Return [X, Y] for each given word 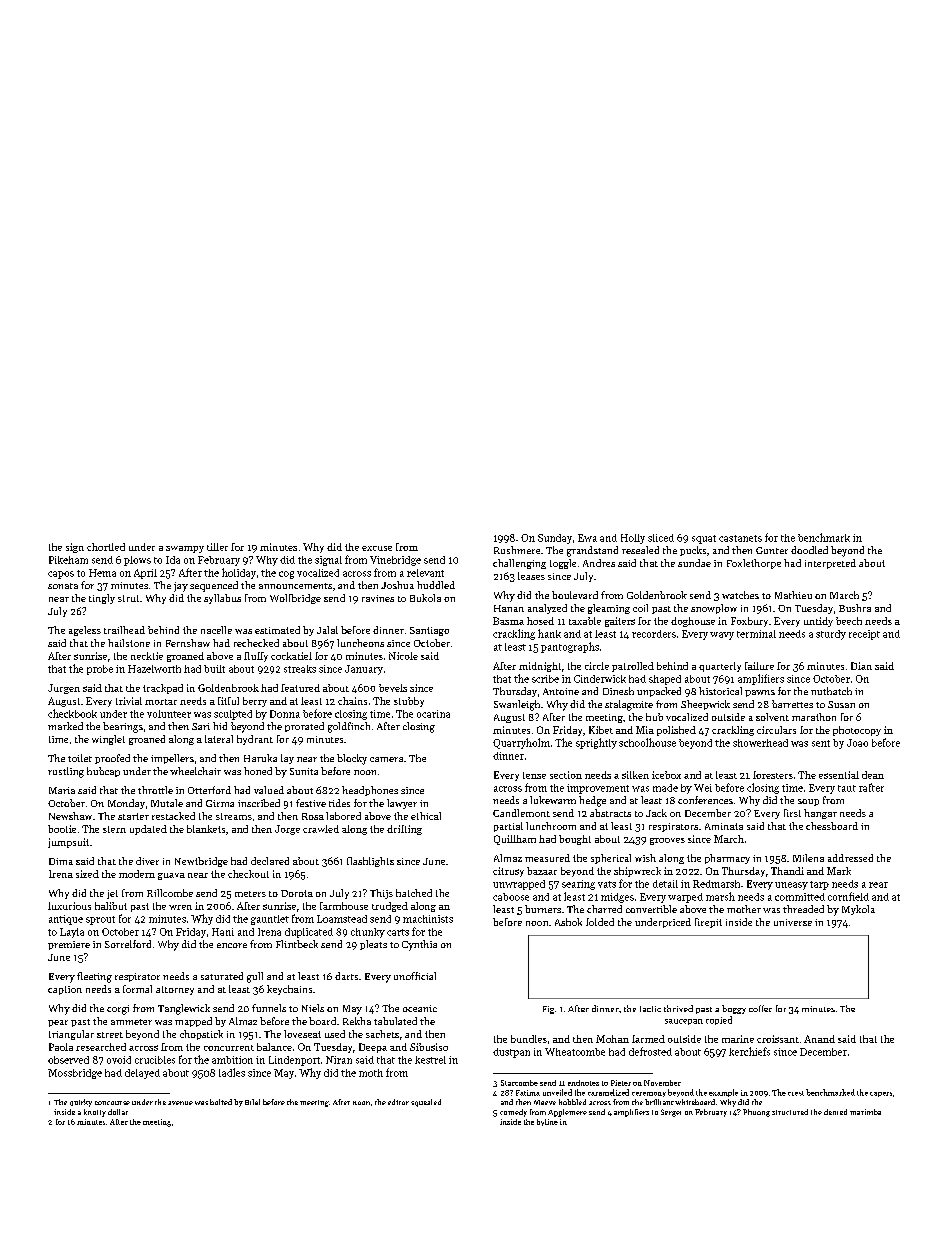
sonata [63, 586]
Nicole [403, 656]
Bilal [252, 1102]
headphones [370, 791]
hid [220, 726]
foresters [773, 775]
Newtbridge [201, 862]
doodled [809, 550]
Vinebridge [395, 561]
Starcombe [519, 1083]
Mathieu [793, 595]
